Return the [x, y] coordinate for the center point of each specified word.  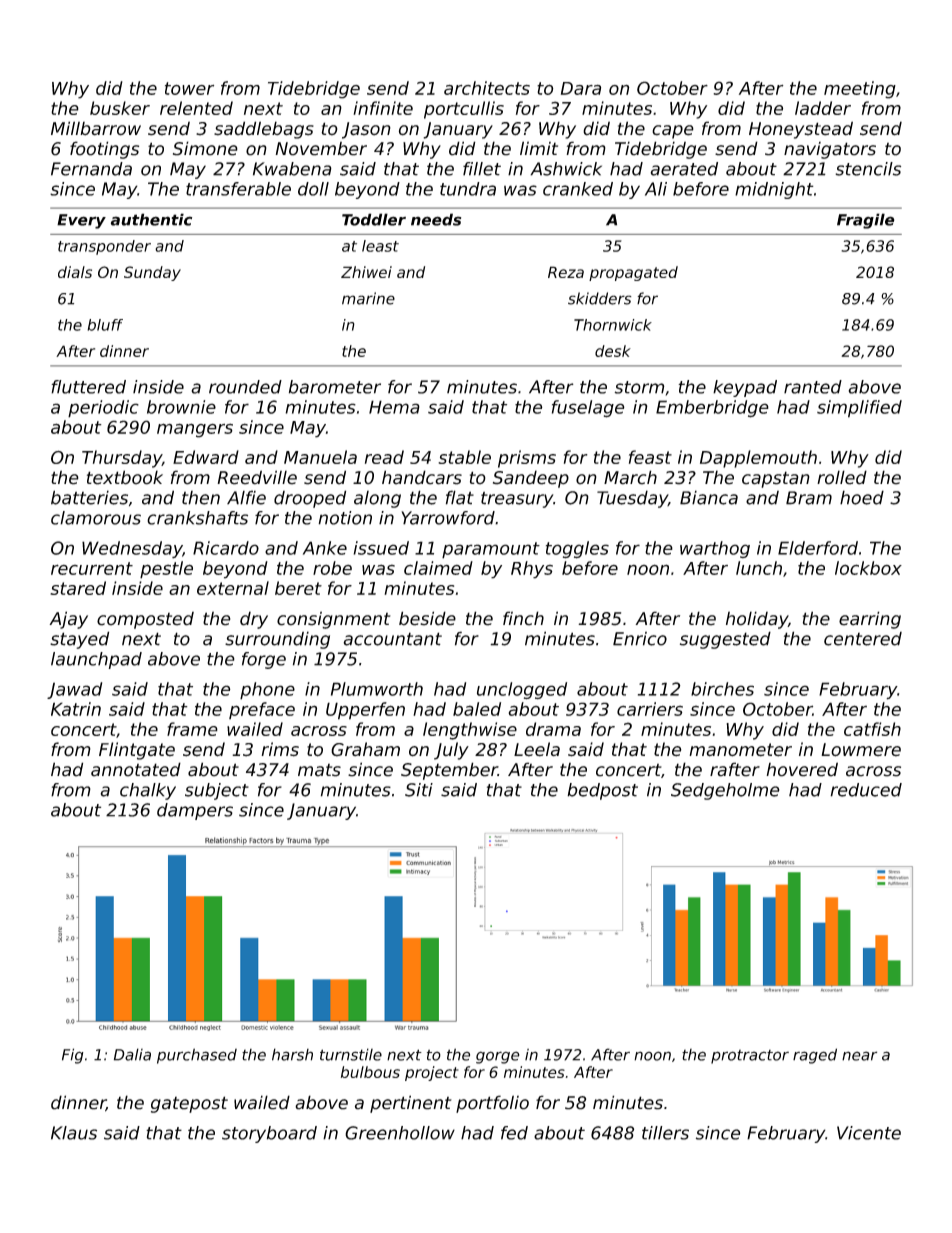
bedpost [602, 791]
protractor [750, 1057]
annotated [136, 769]
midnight [774, 190]
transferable [238, 189]
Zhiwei [366, 272]
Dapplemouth [758, 459]
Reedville [257, 477]
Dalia [132, 1054]
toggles [577, 550]
